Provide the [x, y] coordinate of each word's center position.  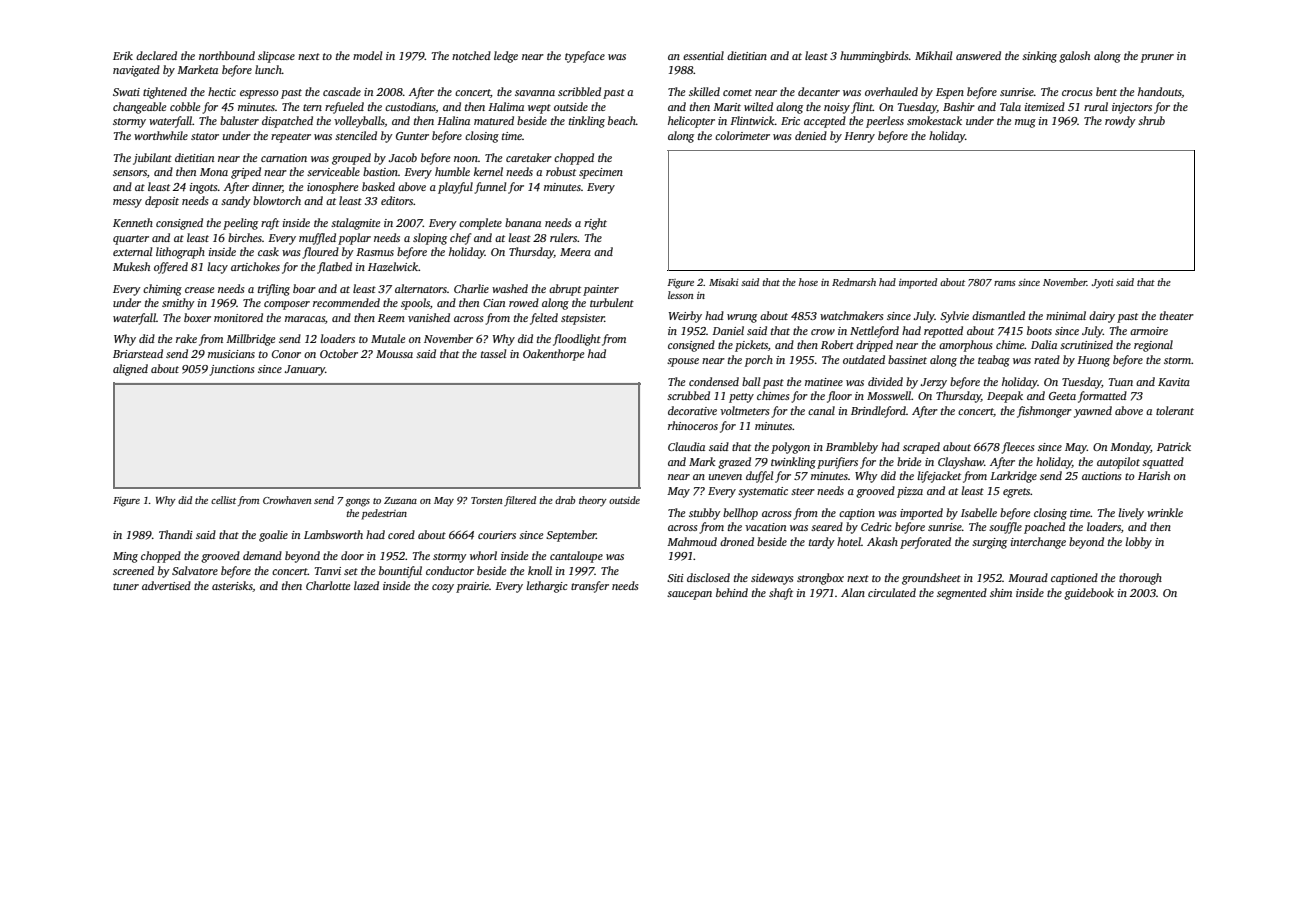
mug [1025, 123]
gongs [357, 503]
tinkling [587, 122]
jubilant [152, 159]
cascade [342, 91]
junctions [231, 370]
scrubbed [688, 395]
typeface [585, 57]
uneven [725, 477]
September [571, 536]
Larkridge [1013, 477]
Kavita [1174, 382]
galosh [1074, 57]
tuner [126, 586]
